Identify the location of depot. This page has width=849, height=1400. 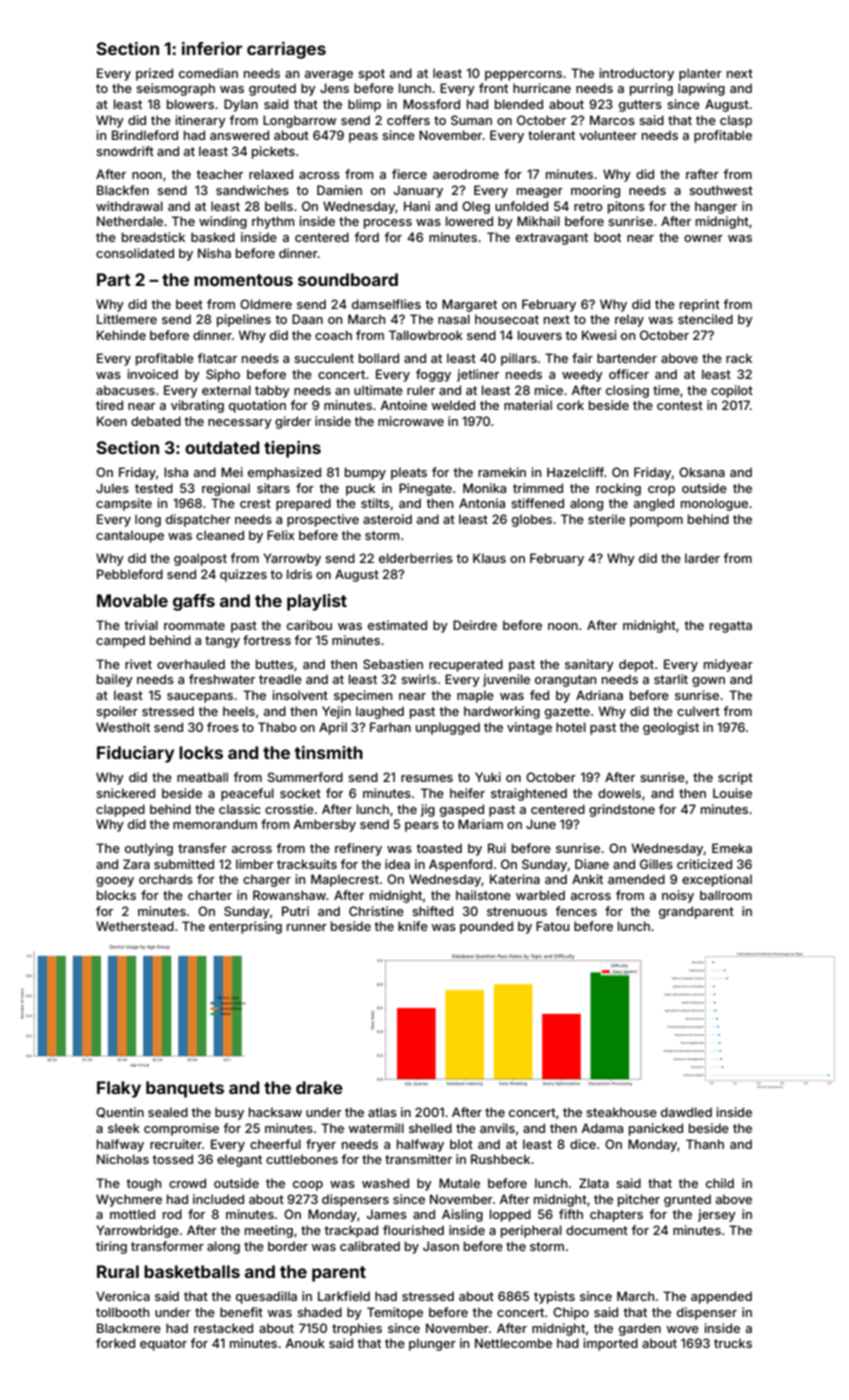
(636, 665).
